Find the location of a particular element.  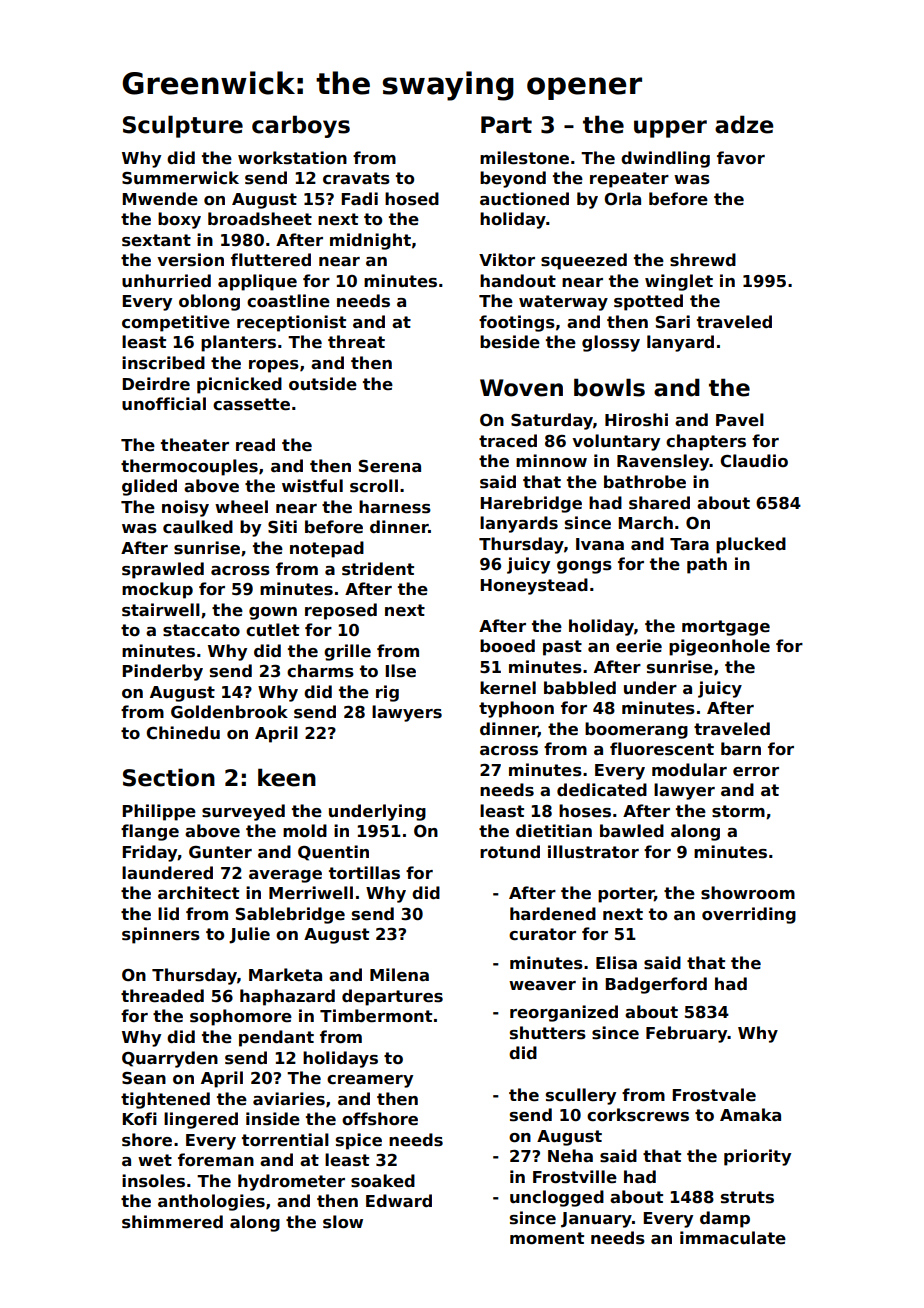

adze is located at coordinates (744, 124).
